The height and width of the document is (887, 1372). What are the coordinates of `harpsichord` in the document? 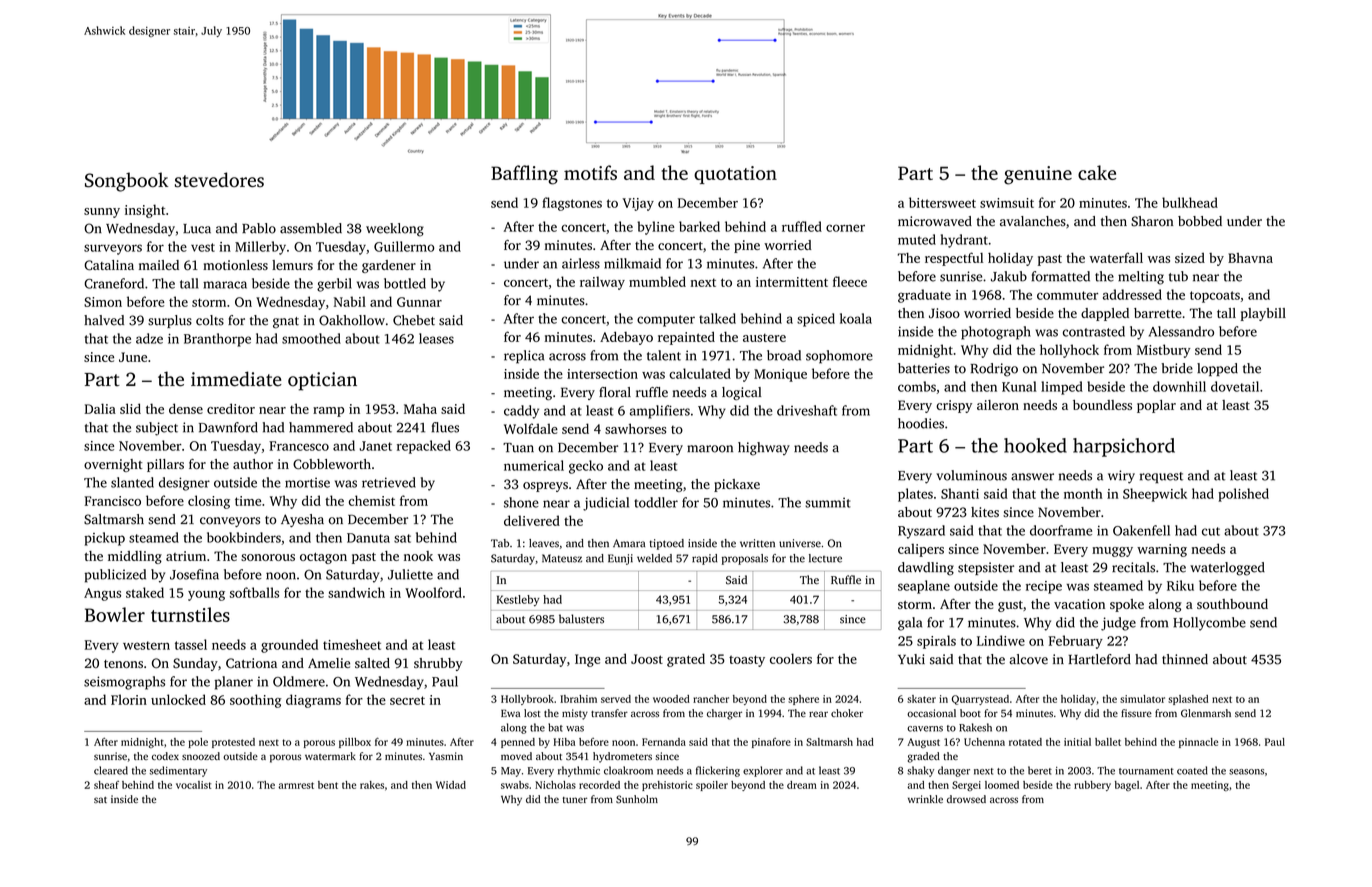 It's located at (1124, 447).
